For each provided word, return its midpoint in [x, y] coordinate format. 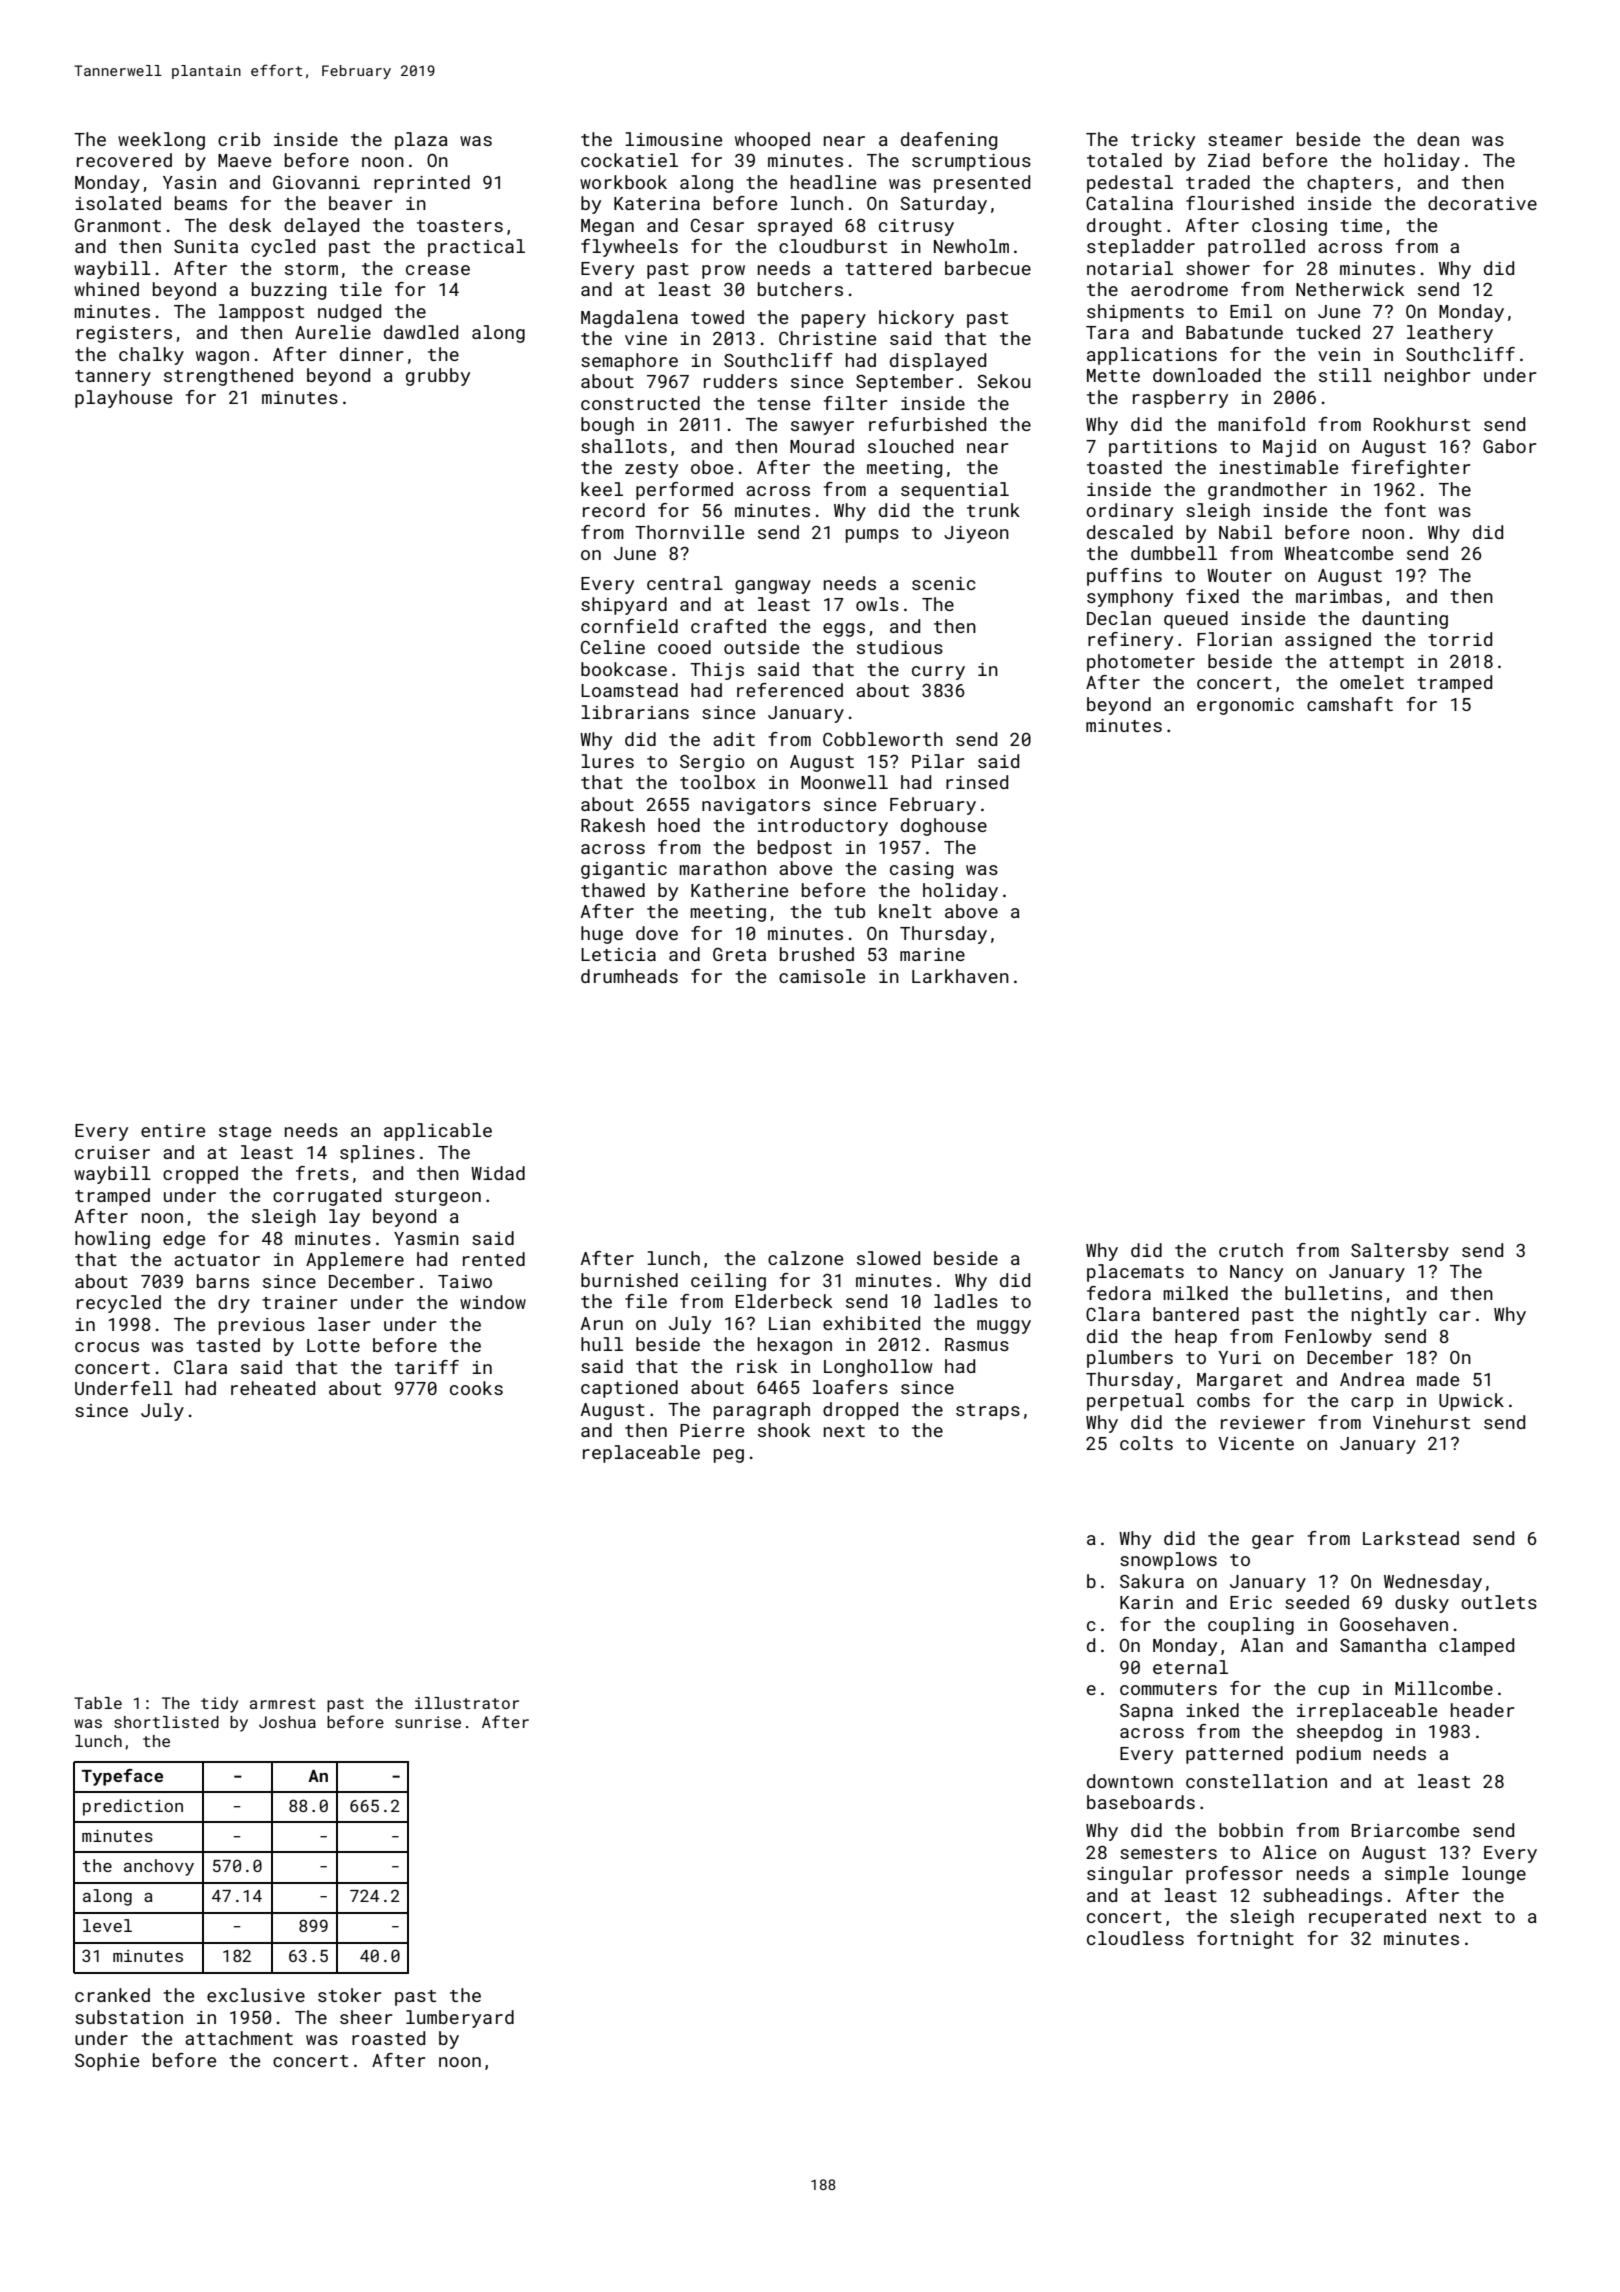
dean [1438, 139]
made [1438, 1379]
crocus [107, 1347]
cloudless [1135, 1938]
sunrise [428, 1722]
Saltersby [1400, 1252]
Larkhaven [960, 976]
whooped [772, 141]
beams [201, 203]
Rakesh [613, 825]
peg [729, 1456]
